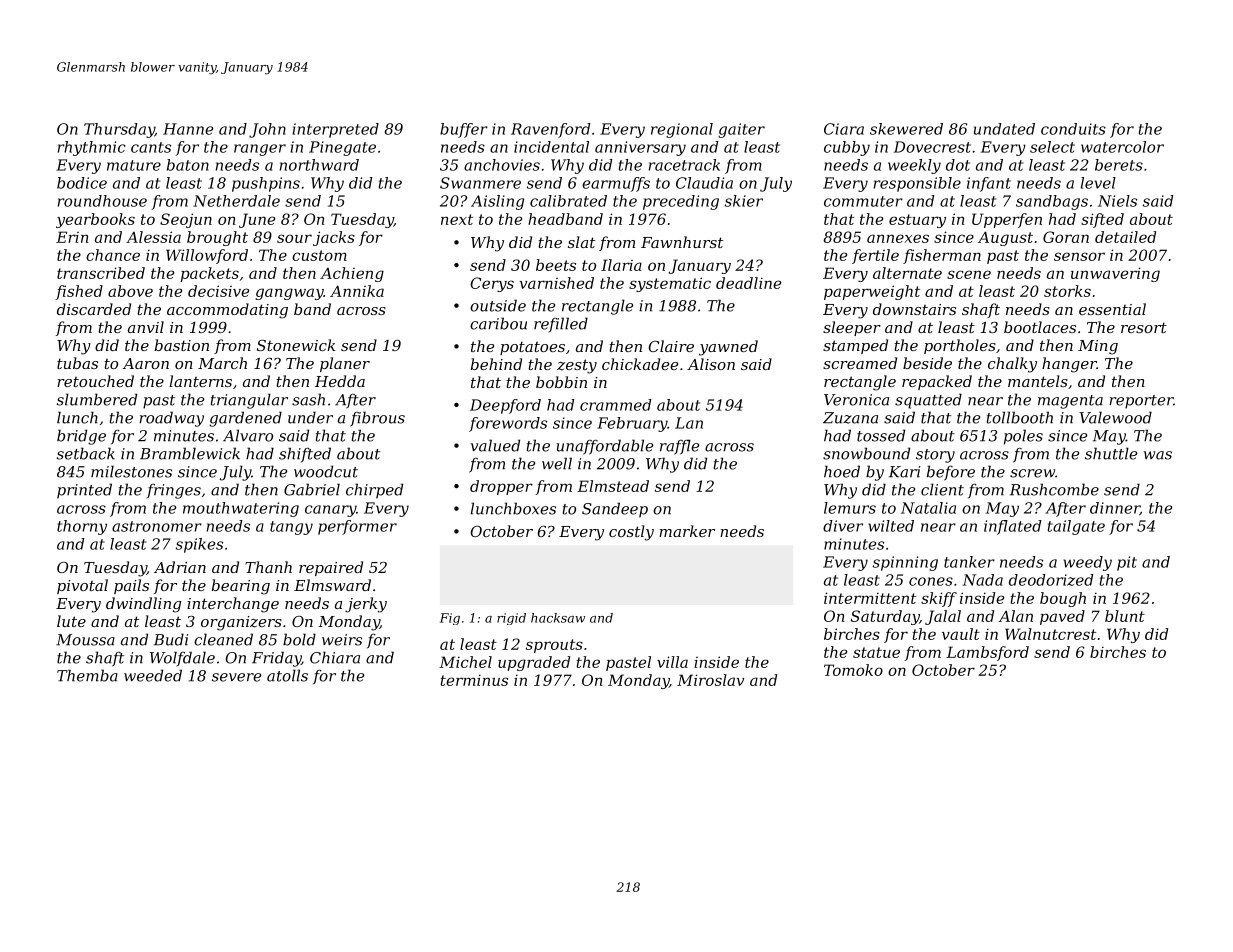 This page has width=1233, height=952. I want to click on dwindling, so click(143, 605).
